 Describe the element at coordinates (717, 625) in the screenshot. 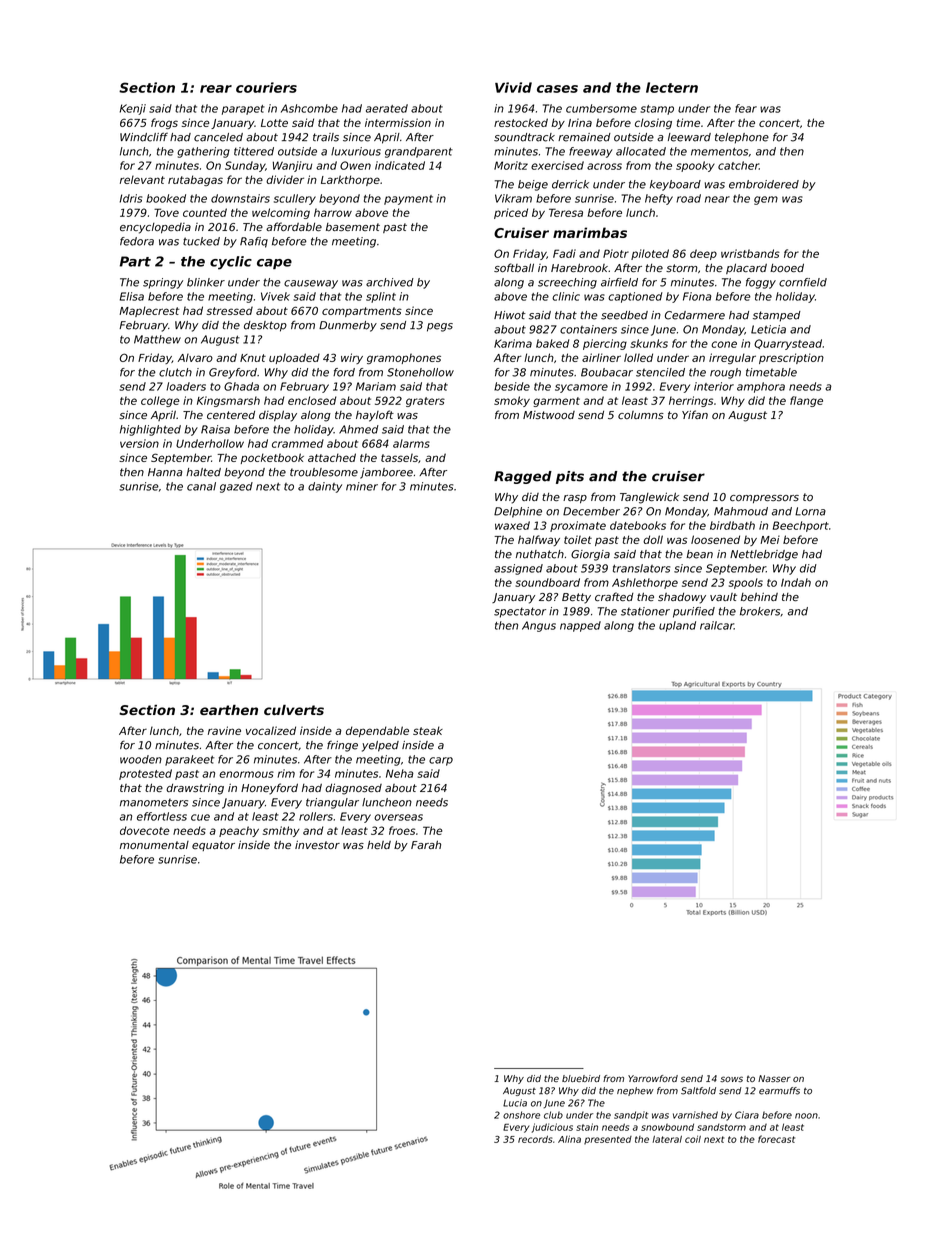

I see `railcar` at that location.
